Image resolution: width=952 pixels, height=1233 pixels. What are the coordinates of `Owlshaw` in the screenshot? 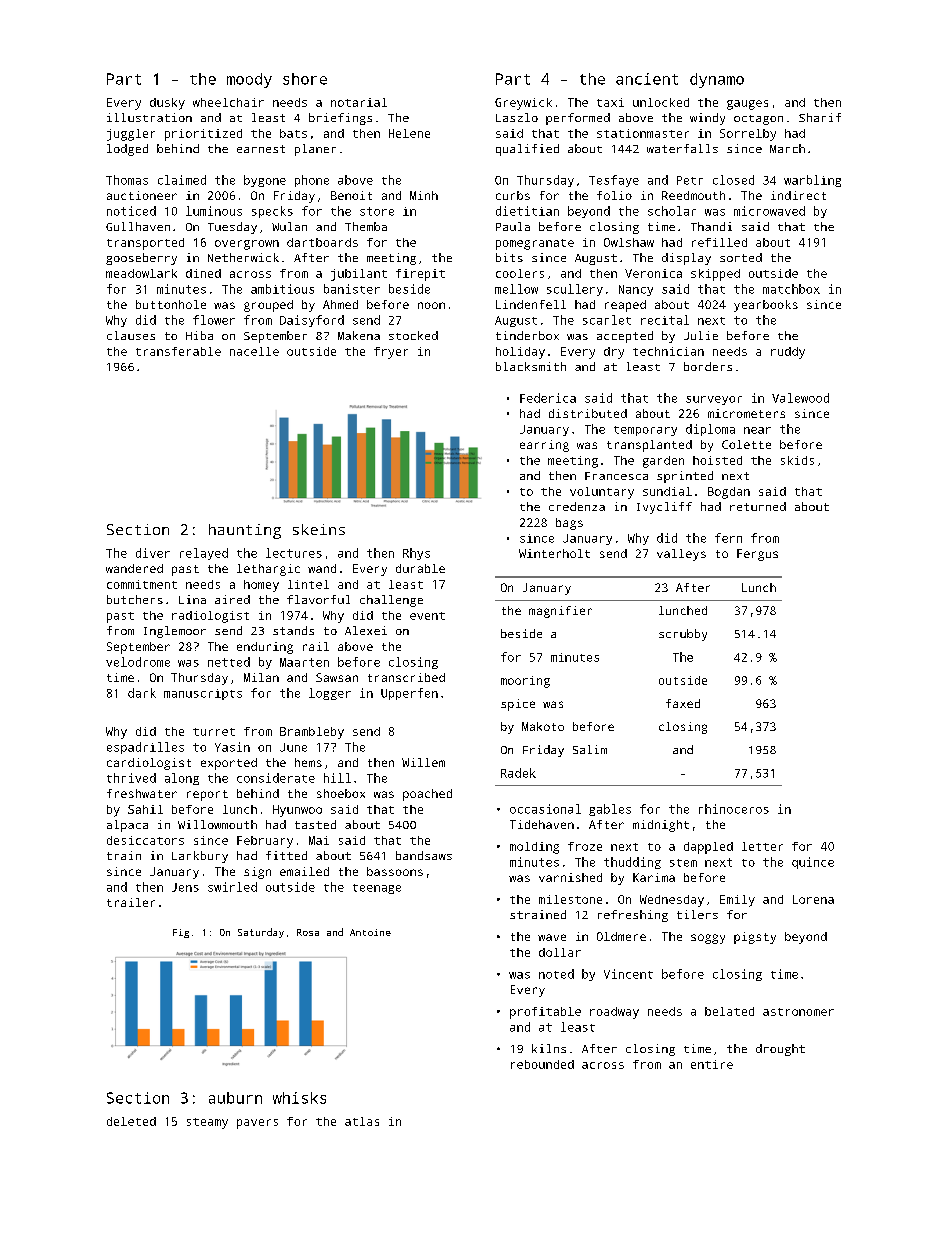 It's located at (629, 242).
